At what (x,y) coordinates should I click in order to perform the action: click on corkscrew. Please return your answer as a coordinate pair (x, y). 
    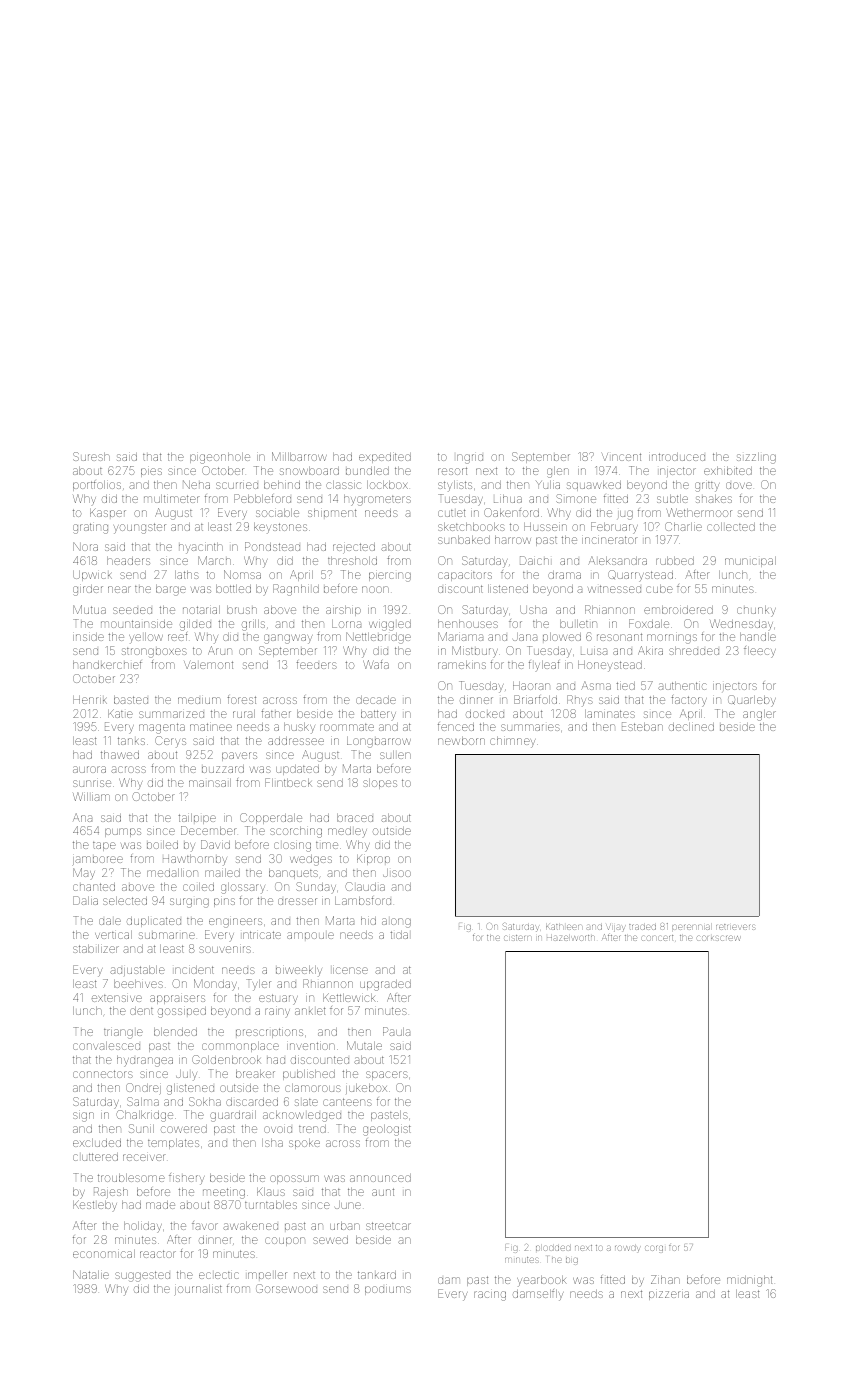
    Looking at the image, I should click on (718, 938).
